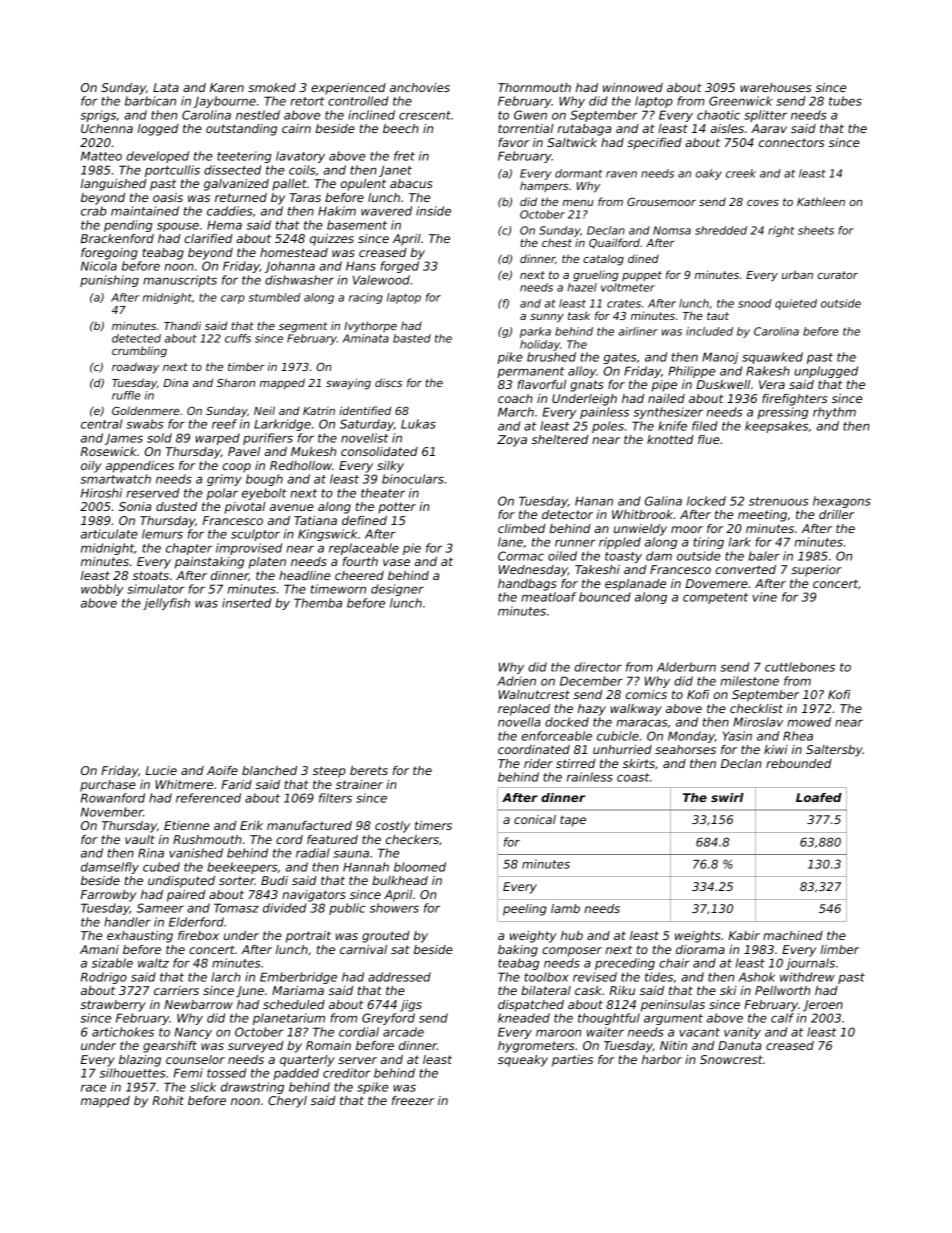 The height and width of the page is (1233, 952). What do you see at coordinates (706, 501) in the page?
I see `locked` at bounding box center [706, 501].
